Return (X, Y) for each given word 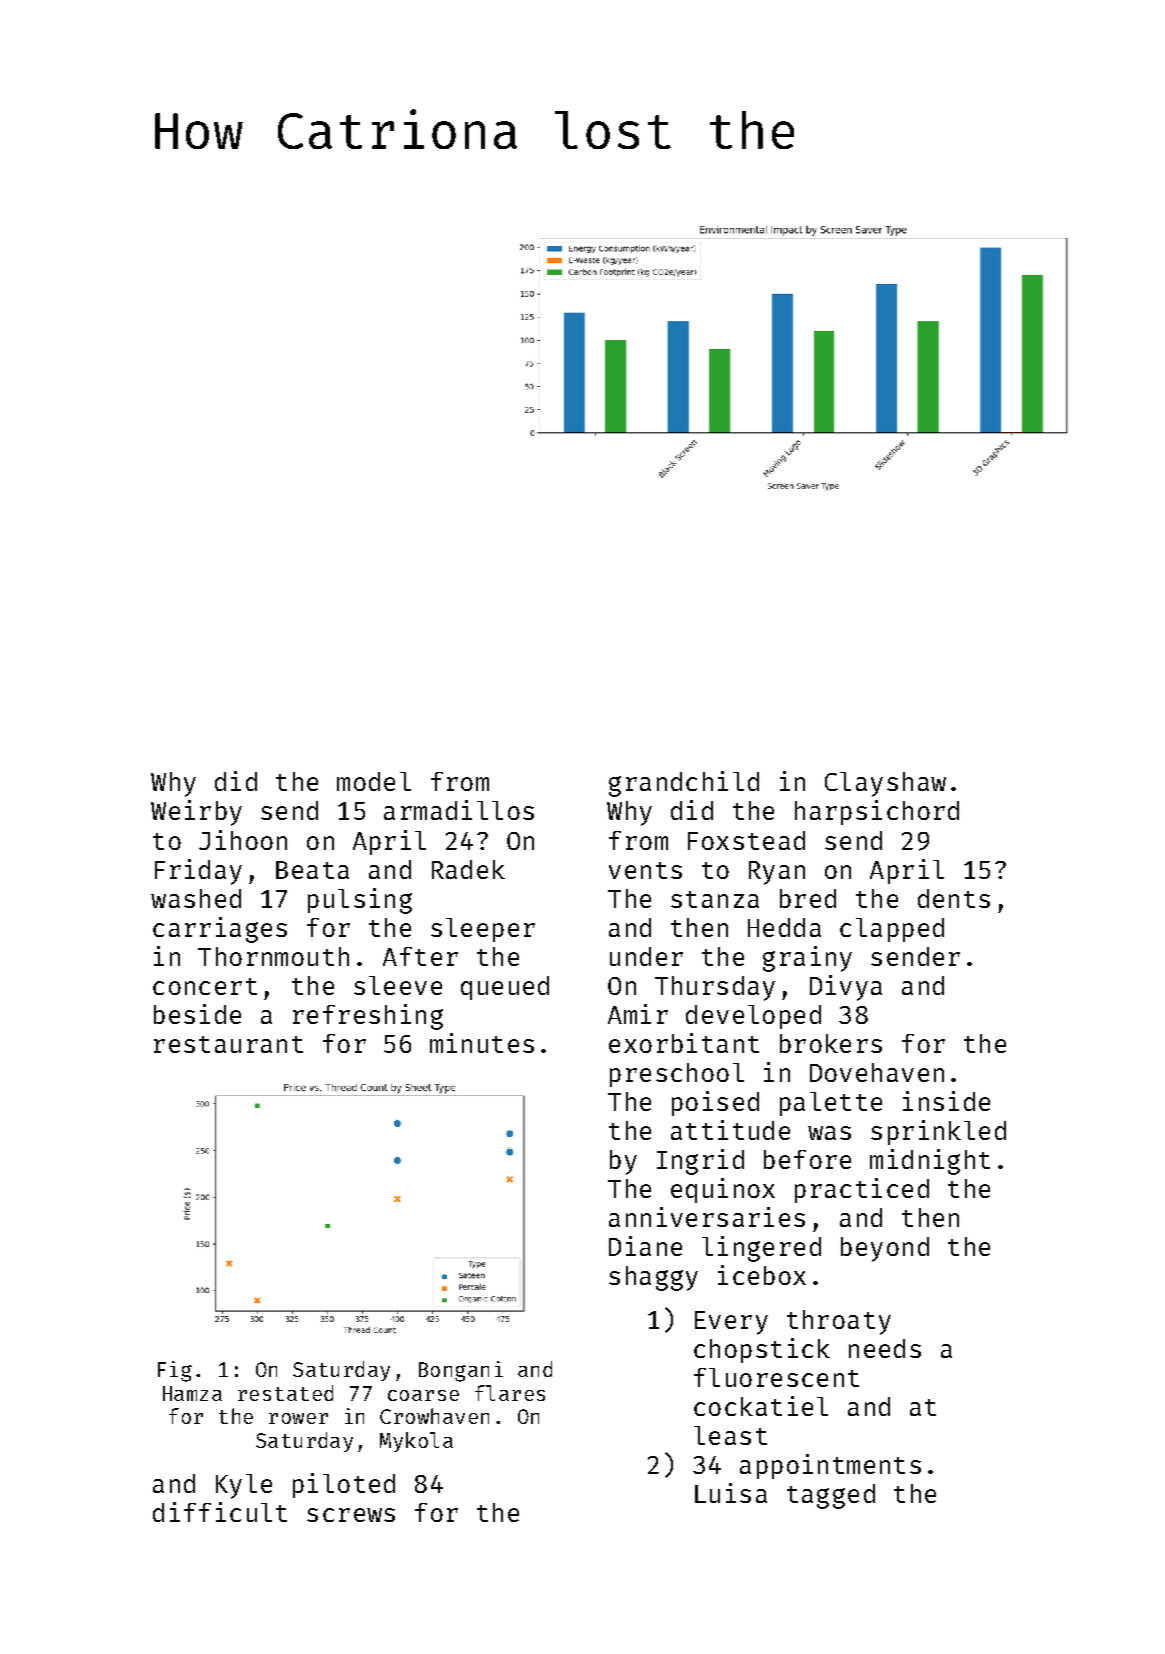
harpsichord (877, 812)
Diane (645, 1246)
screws (351, 1515)
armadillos (459, 810)
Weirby (196, 813)
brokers (831, 1043)
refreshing (368, 1017)
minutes (482, 1043)
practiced (862, 1190)
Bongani (461, 1371)
